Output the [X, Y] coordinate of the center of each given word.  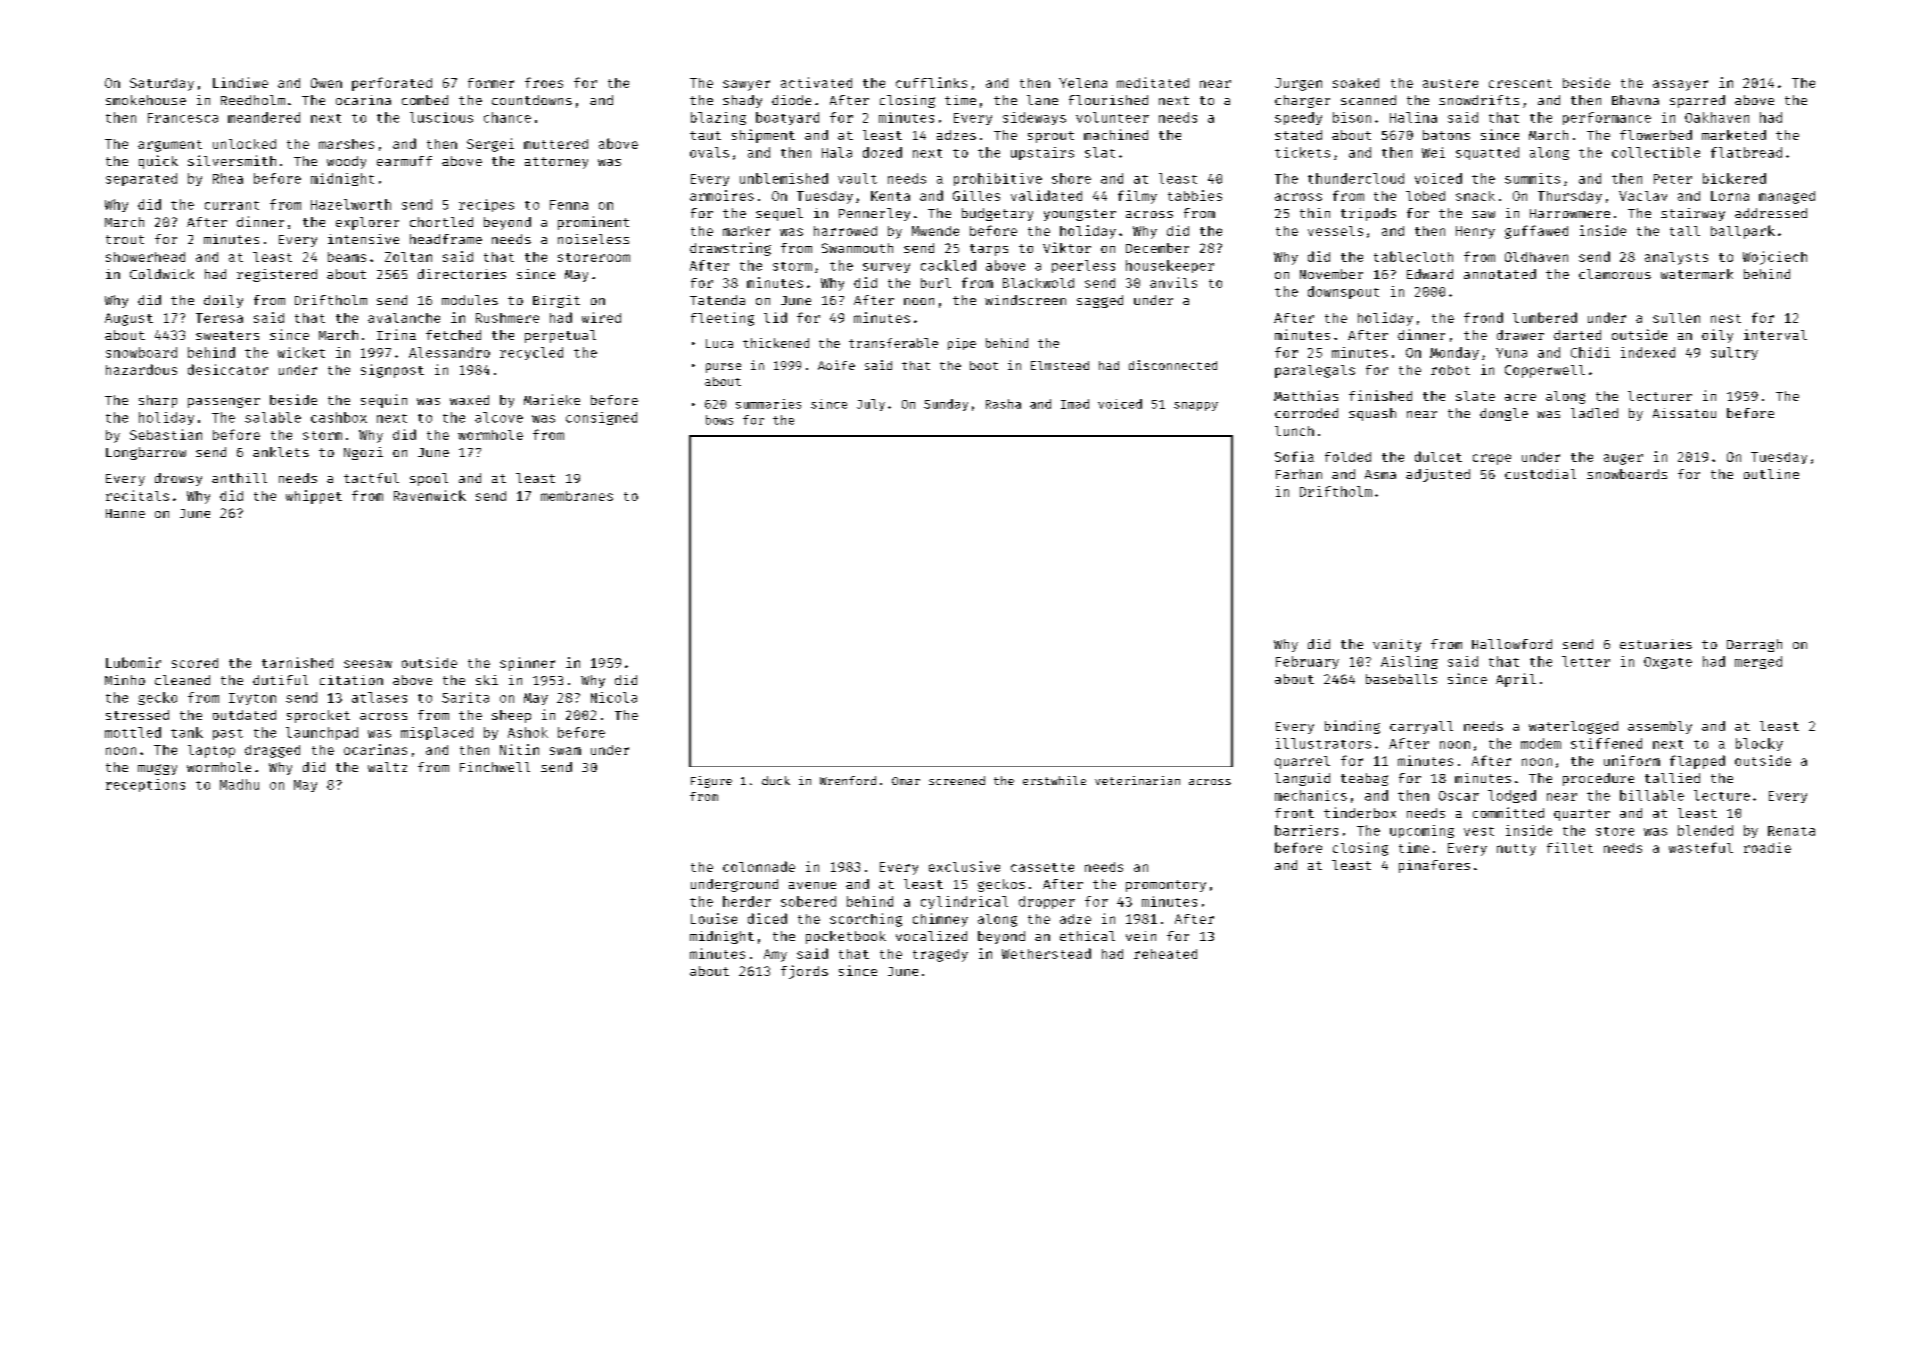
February [1307, 662]
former [491, 83]
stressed [137, 715]
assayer [1680, 85]
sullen [1676, 318]
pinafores [1434, 866]
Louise [714, 918]
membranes [577, 496]
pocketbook [846, 937]
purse [723, 368]
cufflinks [931, 82]
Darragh [1754, 645]
